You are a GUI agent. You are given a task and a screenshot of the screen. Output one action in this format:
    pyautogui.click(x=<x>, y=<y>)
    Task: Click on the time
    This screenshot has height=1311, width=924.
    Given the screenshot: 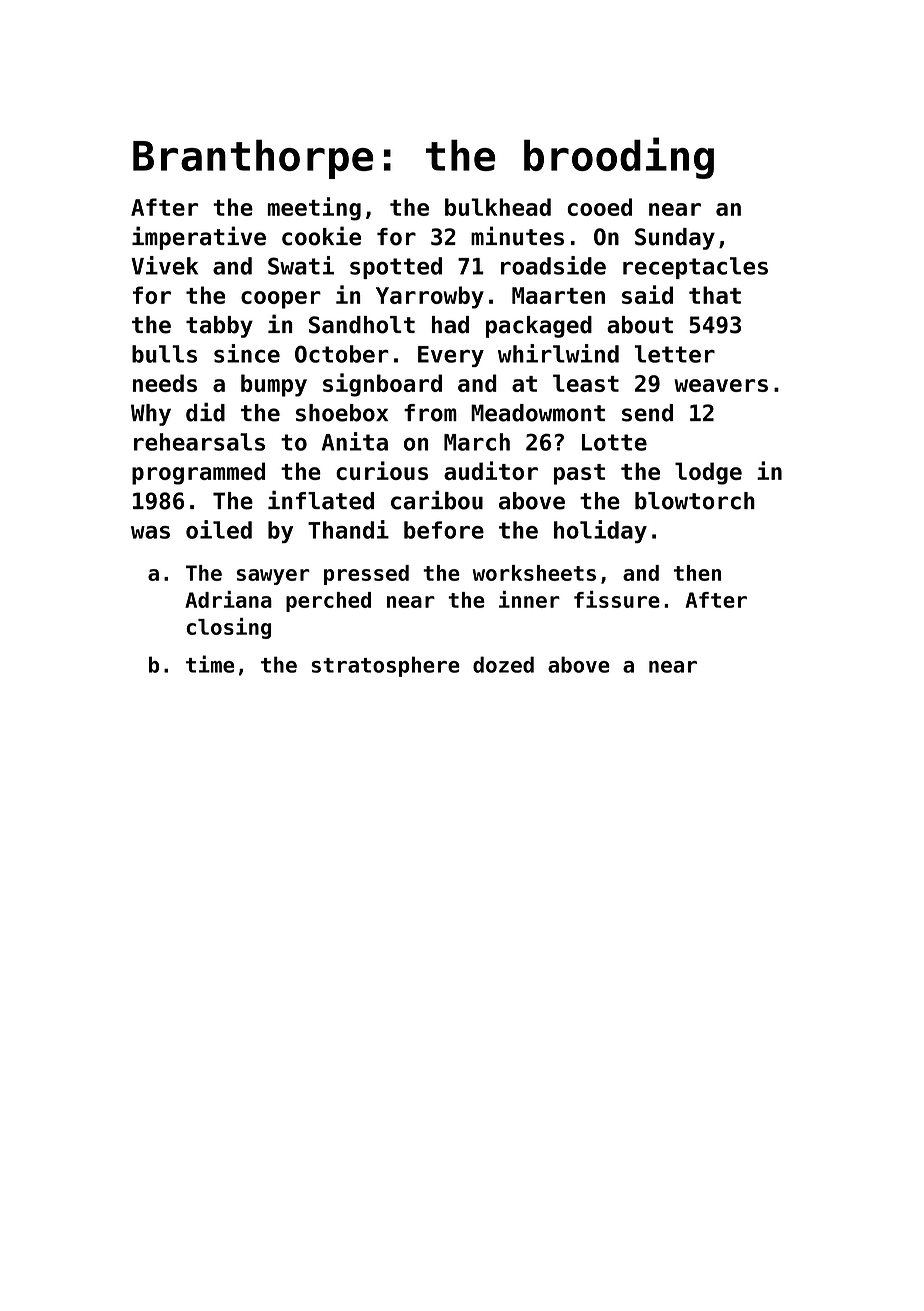 What is the action you would take?
    pyautogui.click(x=210, y=664)
